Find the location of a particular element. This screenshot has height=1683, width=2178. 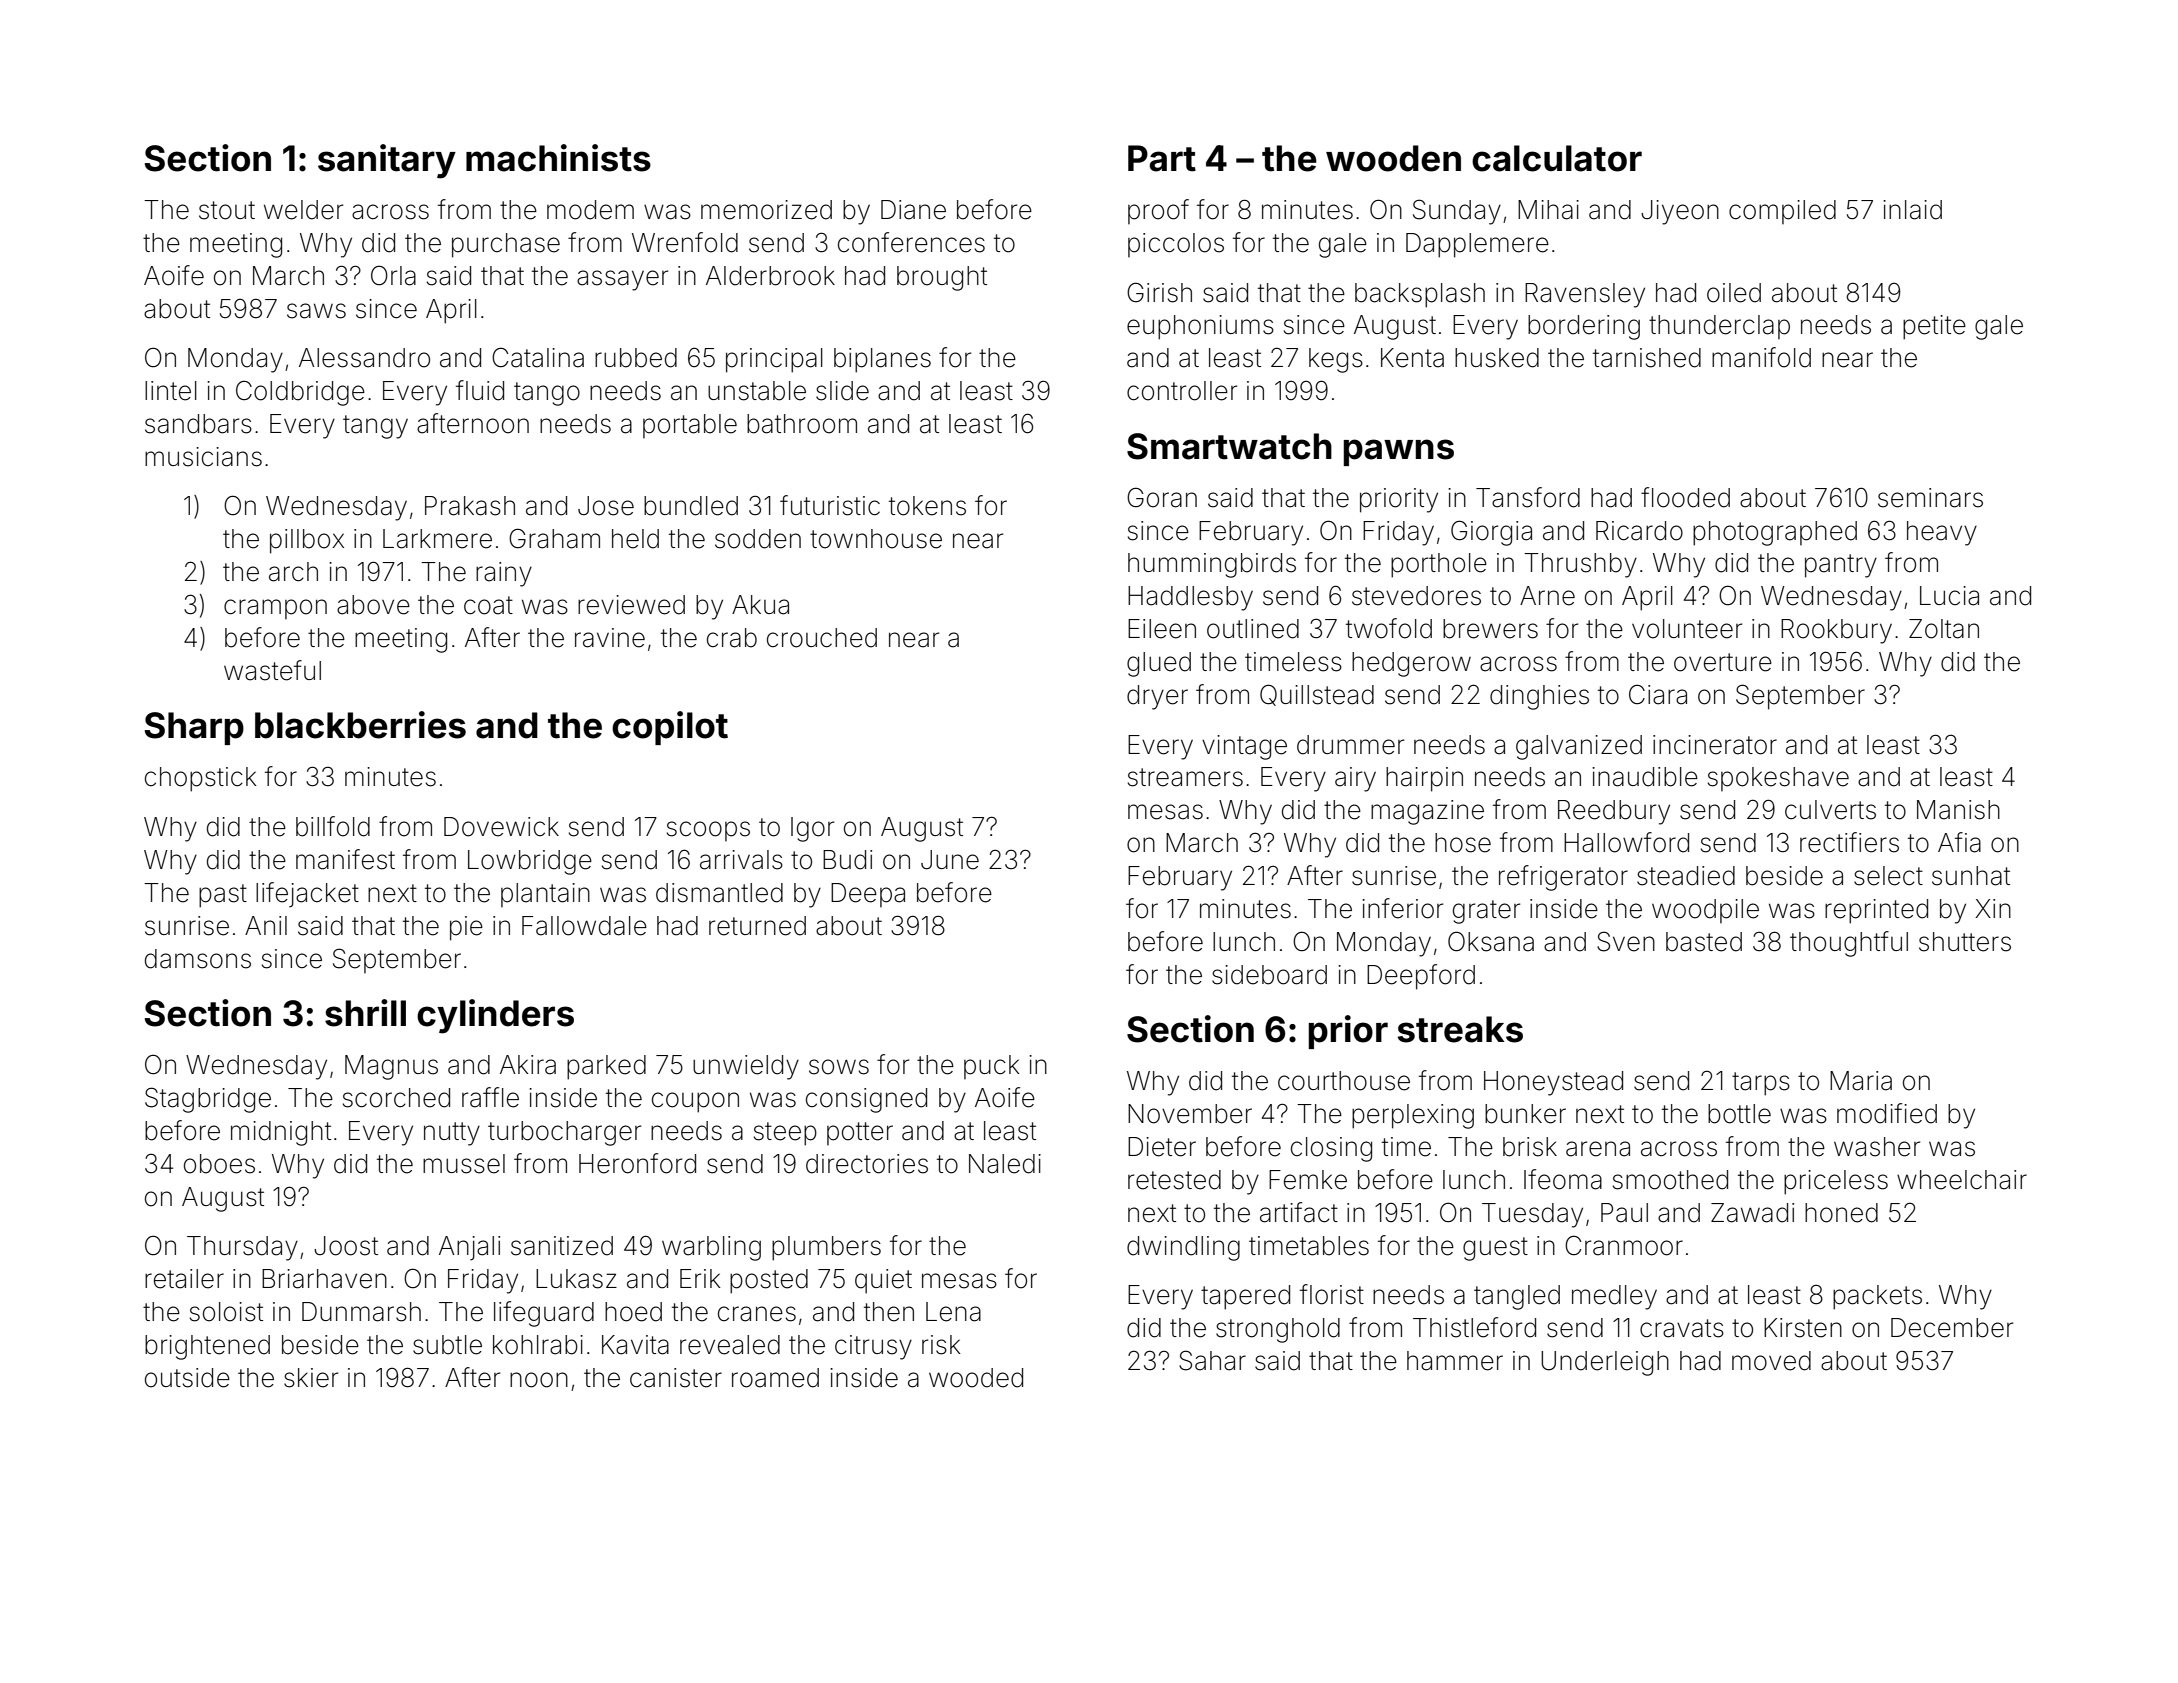

proof is located at coordinates (1158, 211).
